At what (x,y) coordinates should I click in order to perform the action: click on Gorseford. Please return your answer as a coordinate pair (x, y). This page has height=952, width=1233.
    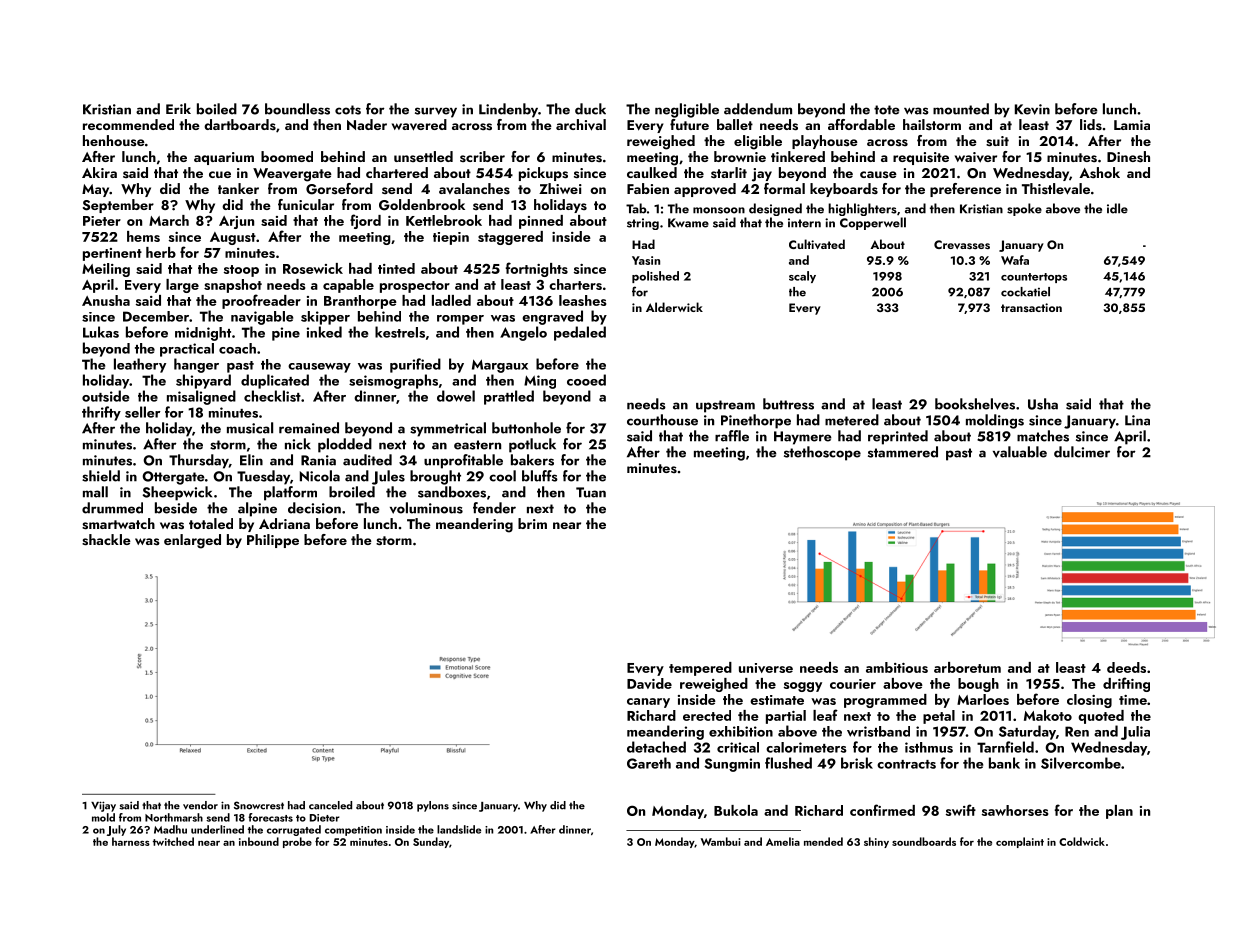
    Looking at the image, I should click on (339, 189).
